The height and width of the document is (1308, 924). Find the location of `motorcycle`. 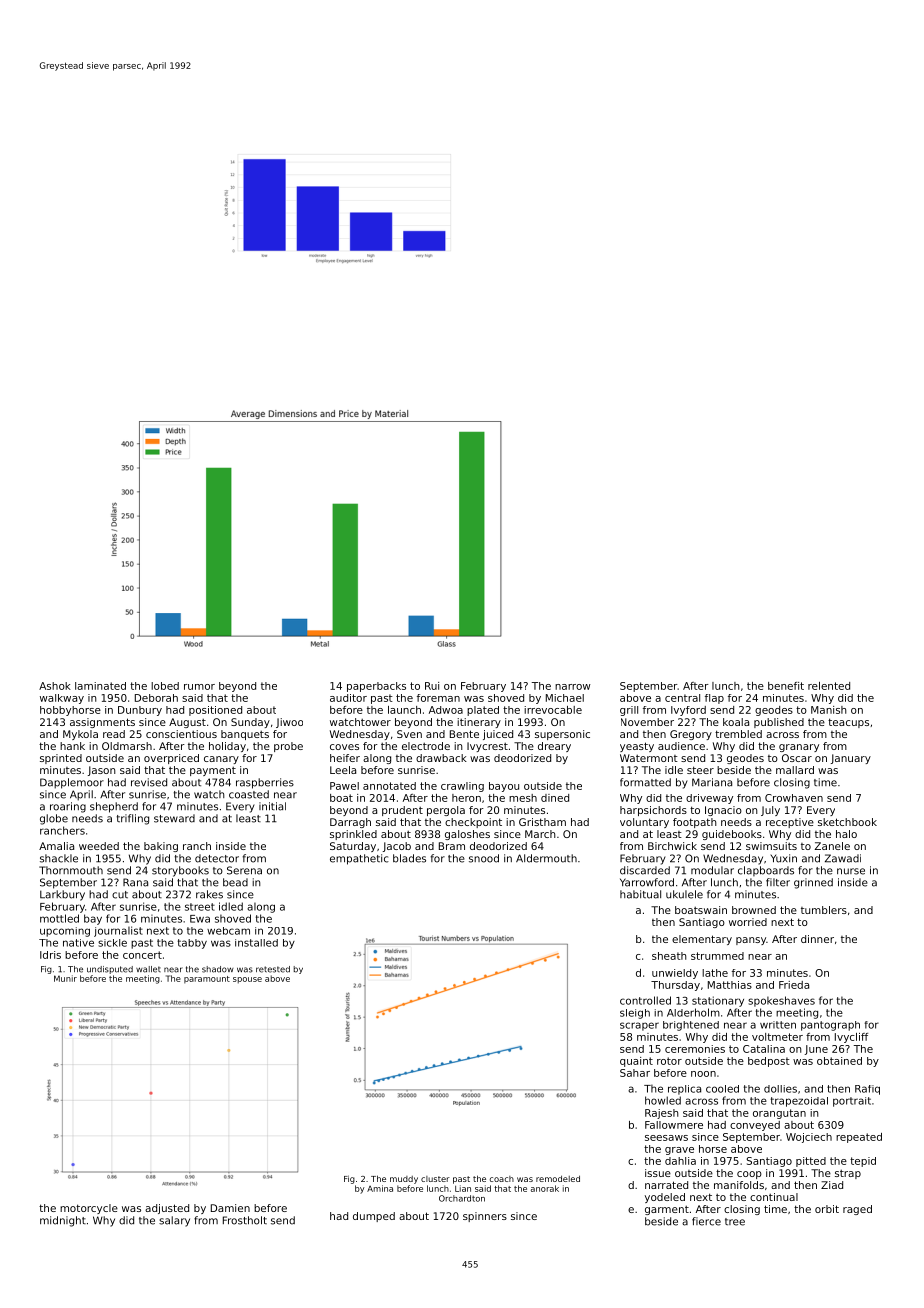

motorcycle is located at coordinates (89, 1209).
